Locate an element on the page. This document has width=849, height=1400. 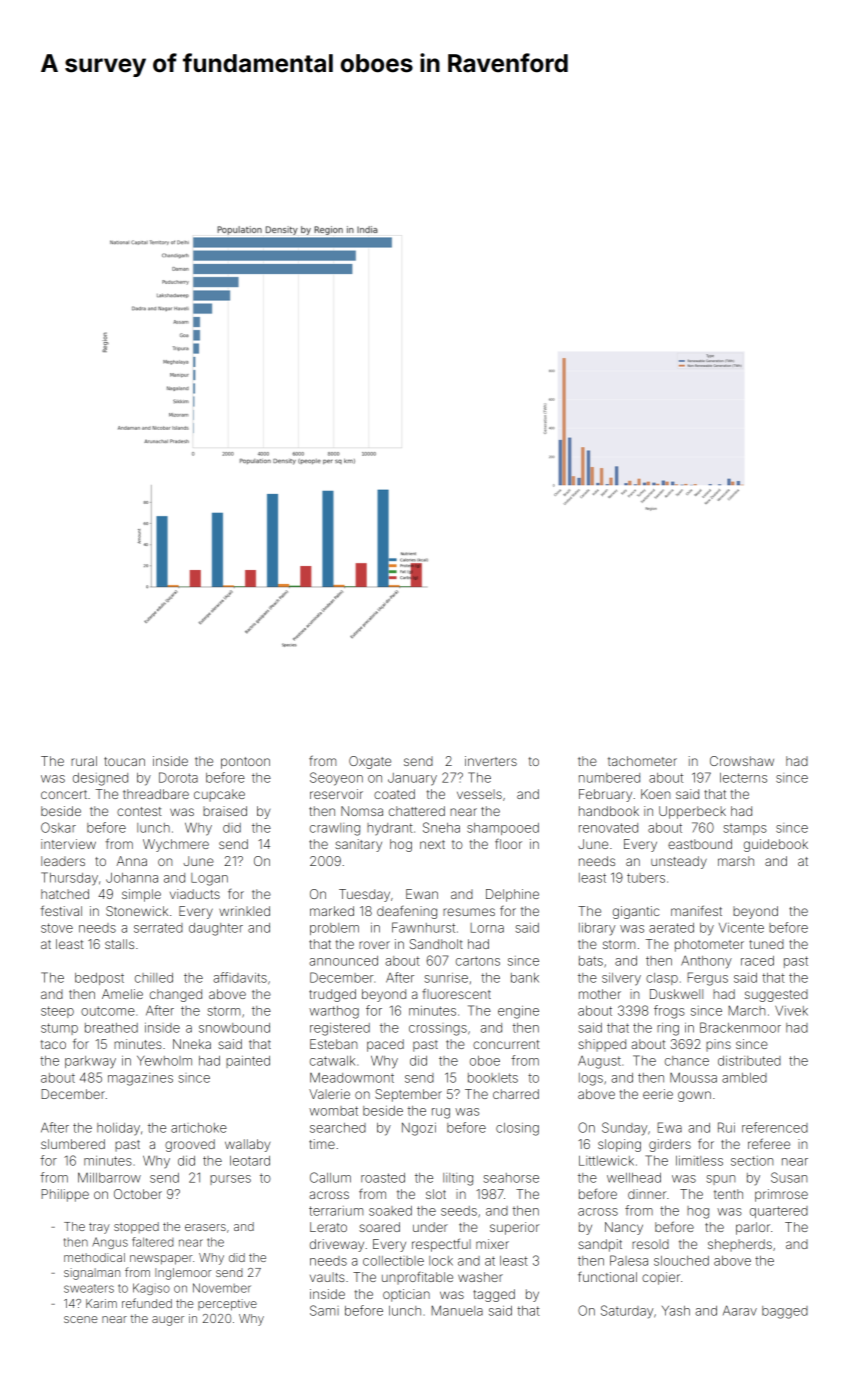
pontoon is located at coordinates (245, 763).
